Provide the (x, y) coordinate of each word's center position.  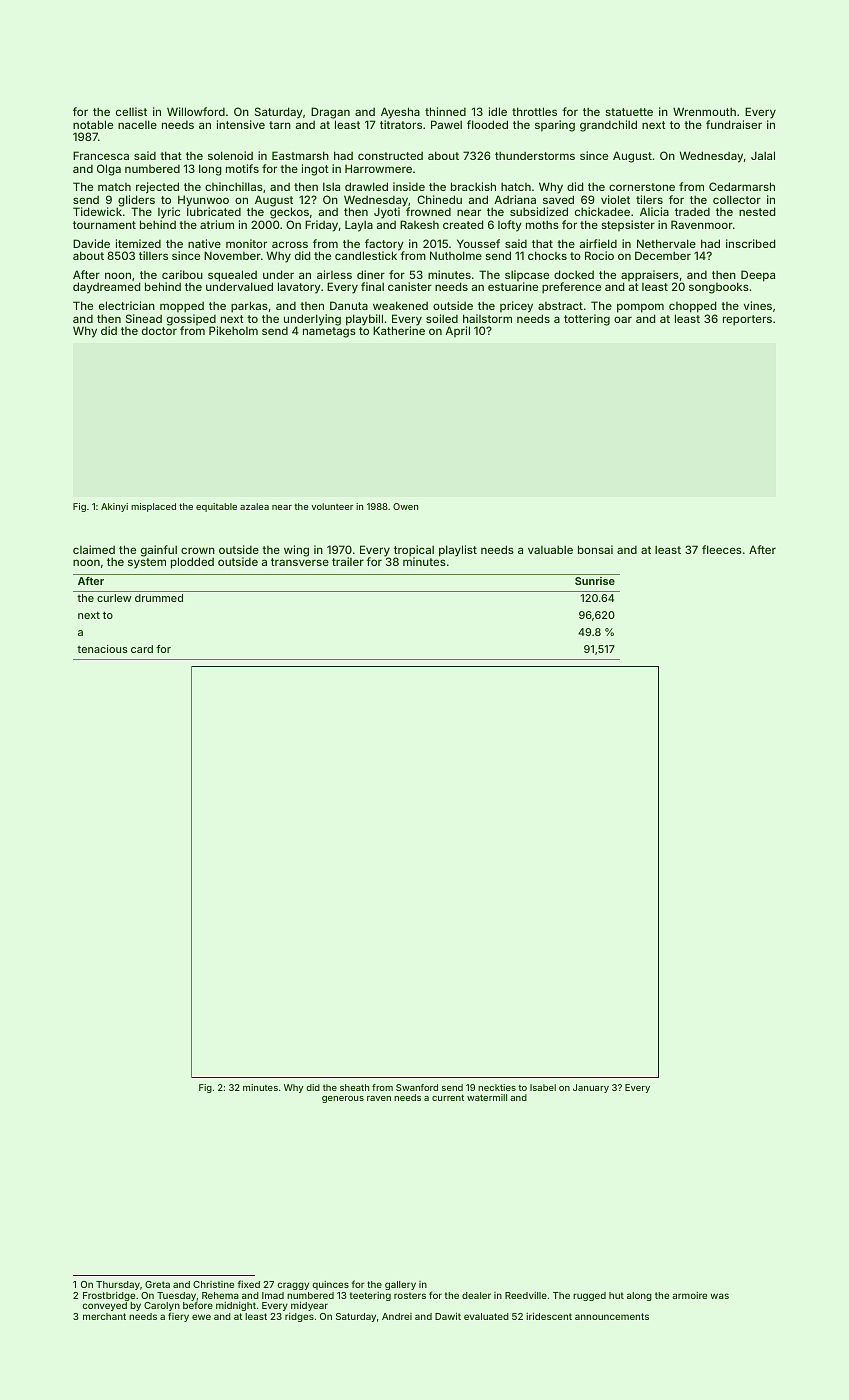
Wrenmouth (704, 111)
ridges (299, 1317)
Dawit (448, 1316)
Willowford (196, 111)
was (720, 1296)
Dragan (330, 113)
